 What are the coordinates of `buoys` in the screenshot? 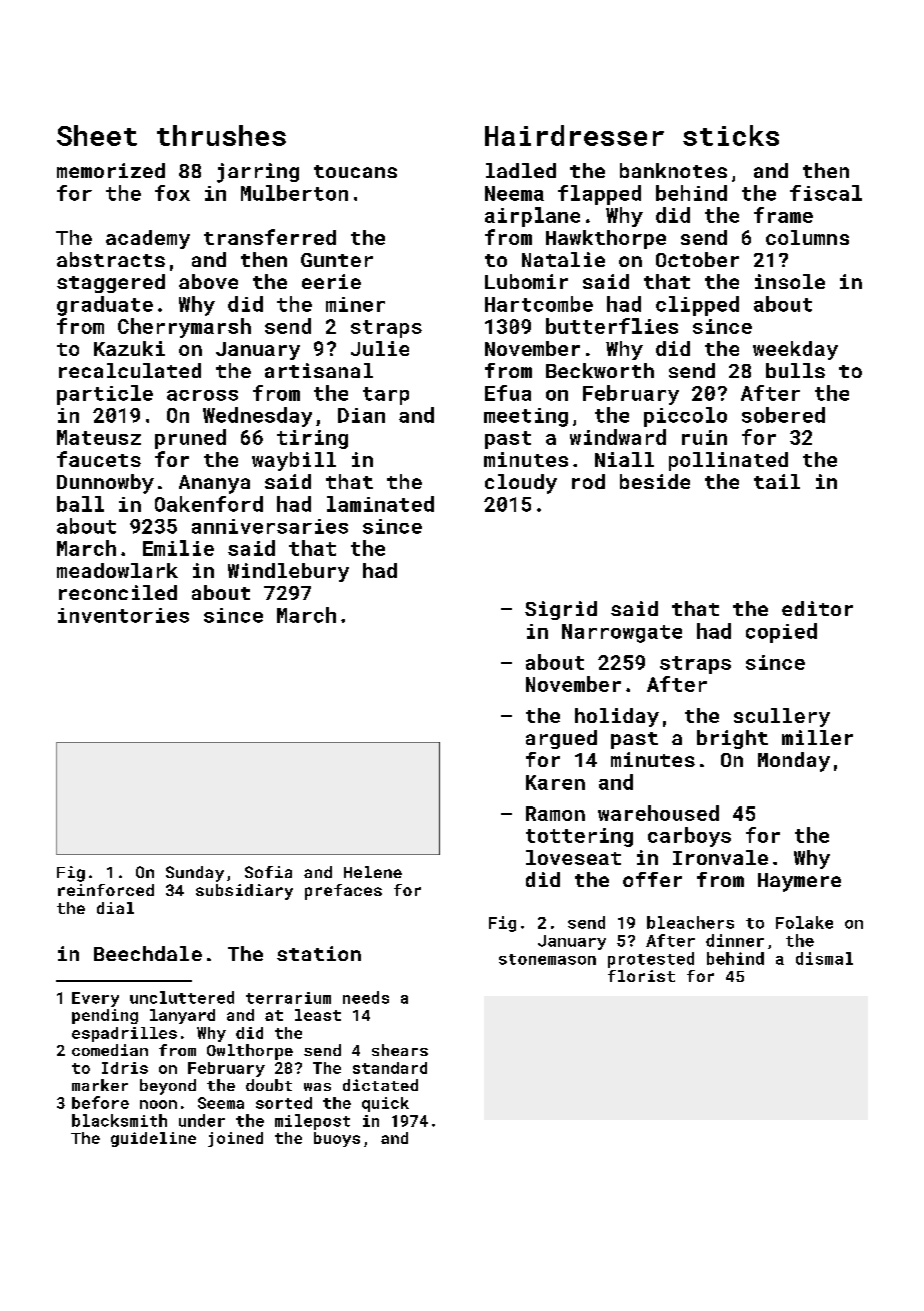 It's located at (337, 1139).
